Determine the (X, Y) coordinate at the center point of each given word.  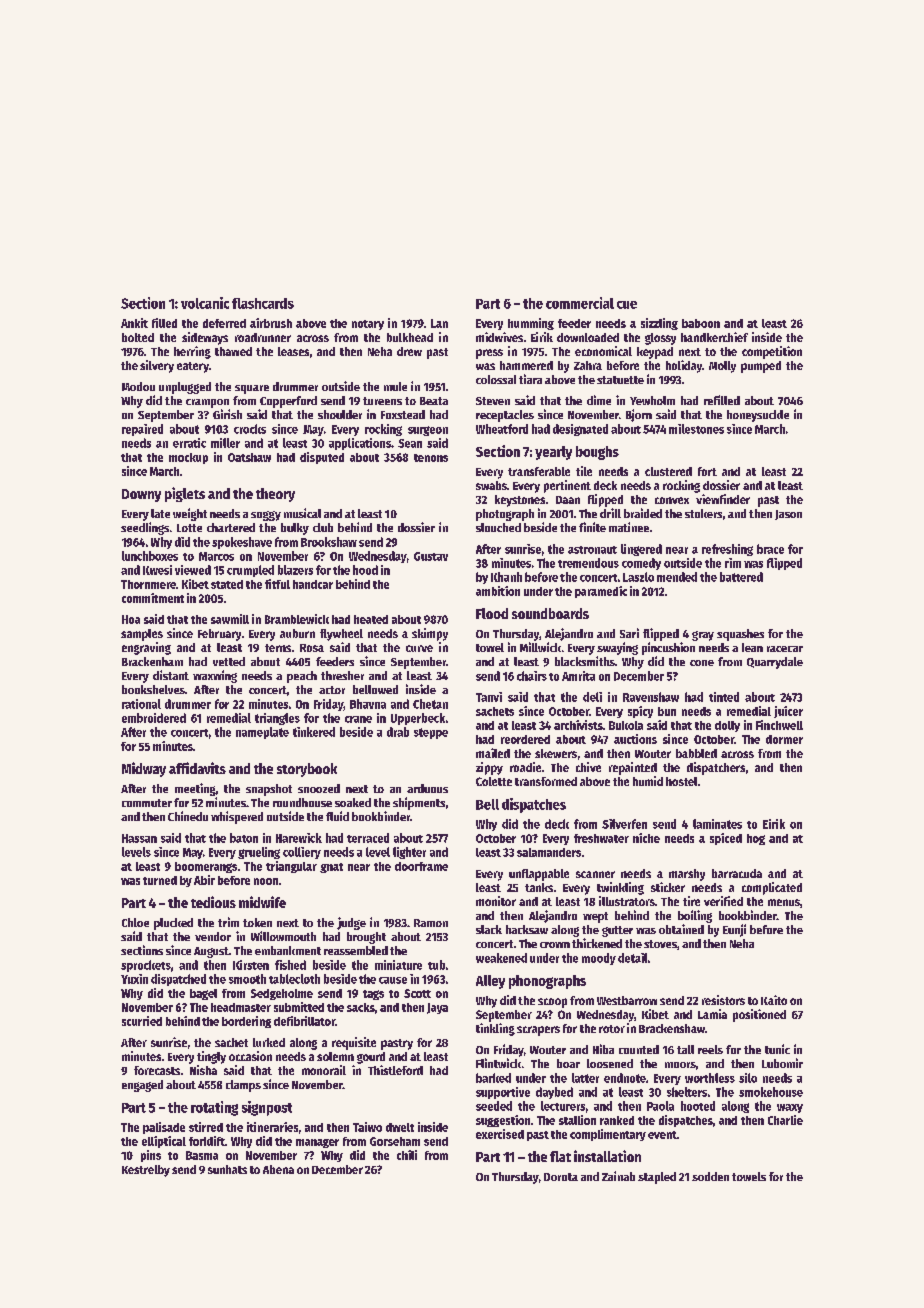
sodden (710, 1176)
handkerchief (714, 337)
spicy (640, 712)
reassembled (356, 950)
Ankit (134, 323)
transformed (546, 781)
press (489, 354)
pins (151, 1156)
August (211, 952)
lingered (641, 550)
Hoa (131, 619)
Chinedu (188, 816)
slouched (498, 527)
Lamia (712, 1014)
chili (407, 1155)
